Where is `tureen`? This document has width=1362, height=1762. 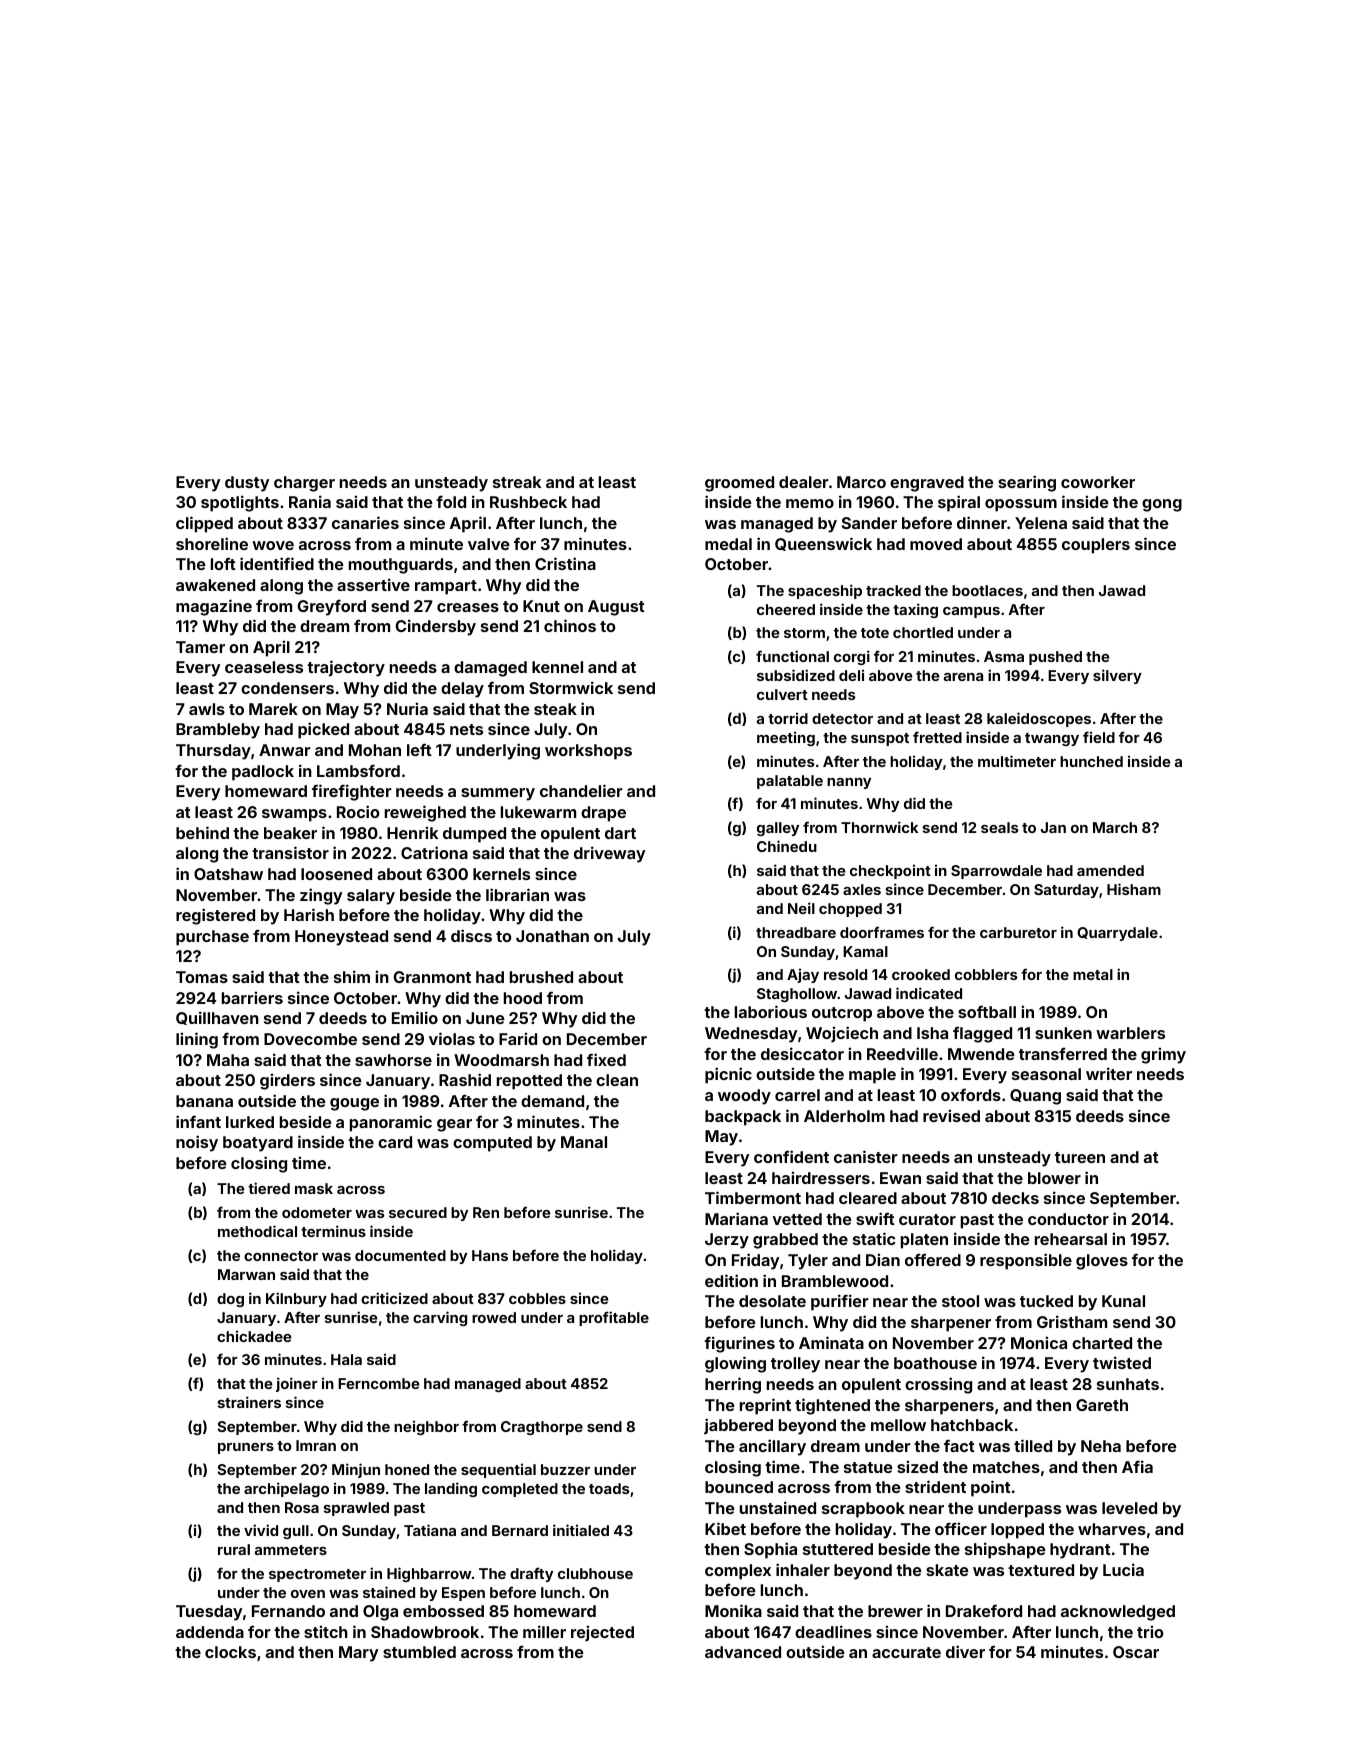 tureen is located at coordinates (1080, 1157).
